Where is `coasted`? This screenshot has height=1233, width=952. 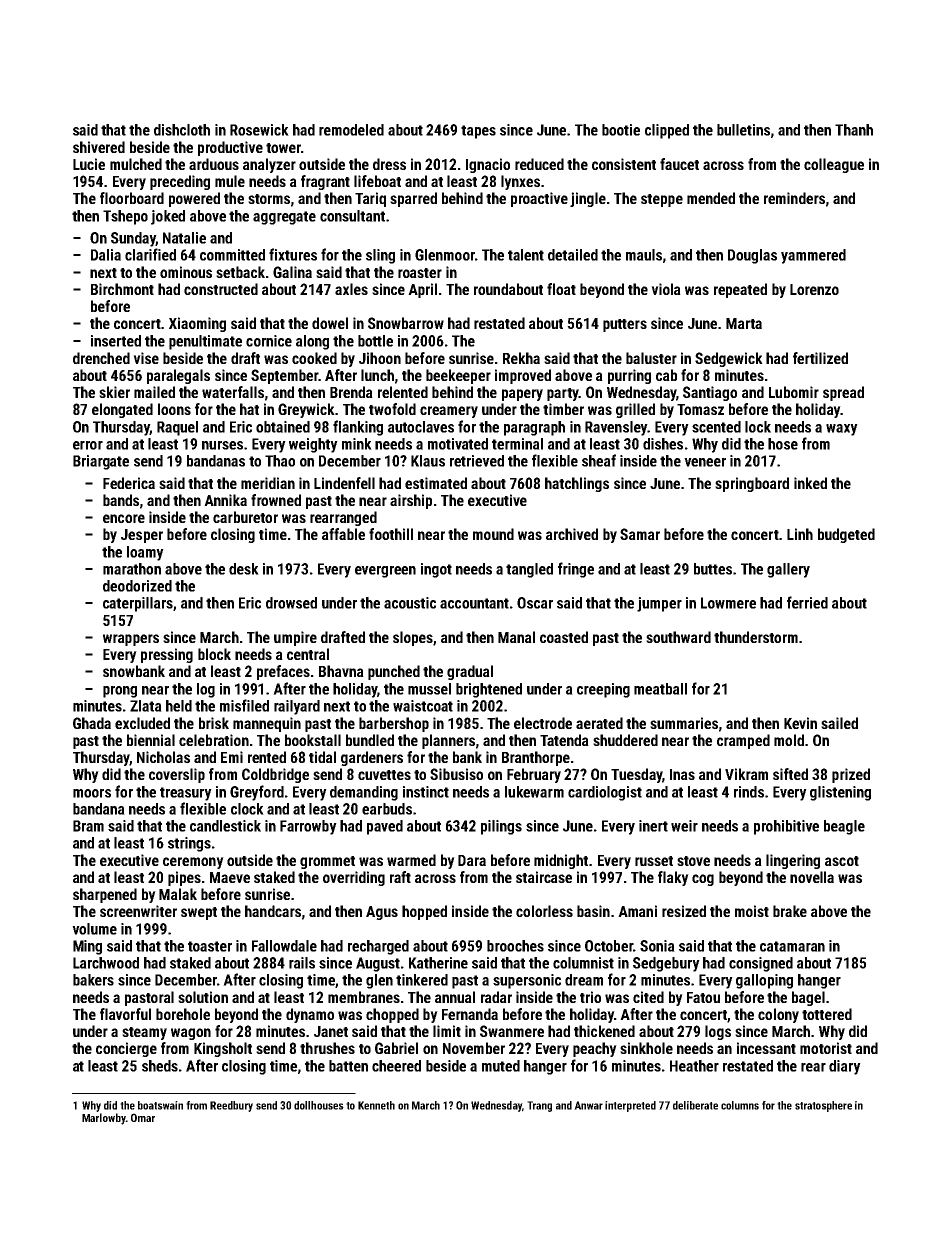 coasted is located at coordinates (564, 637).
